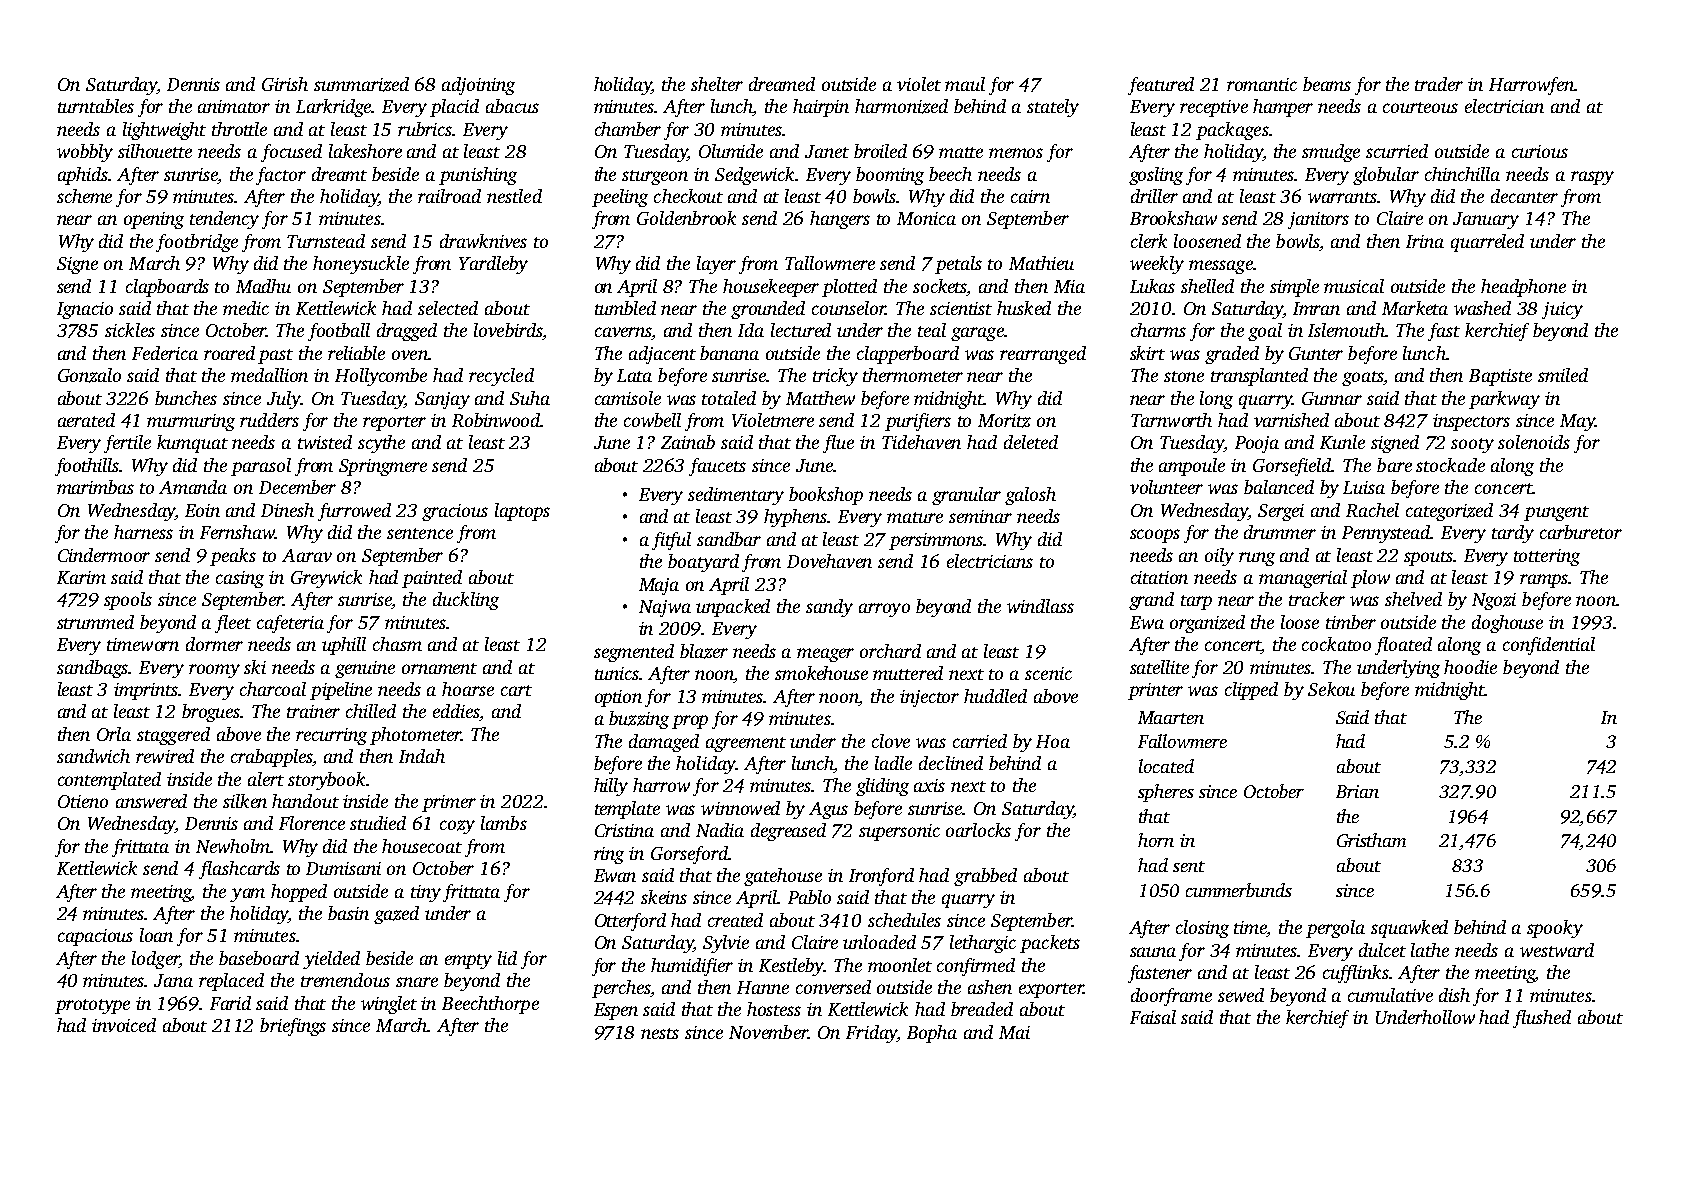 The width and height of the screenshot is (1682, 1190). What do you see at coordinates (285, 84) in the screenshot?
I see `Girish` at bounding box center [285, 84].
